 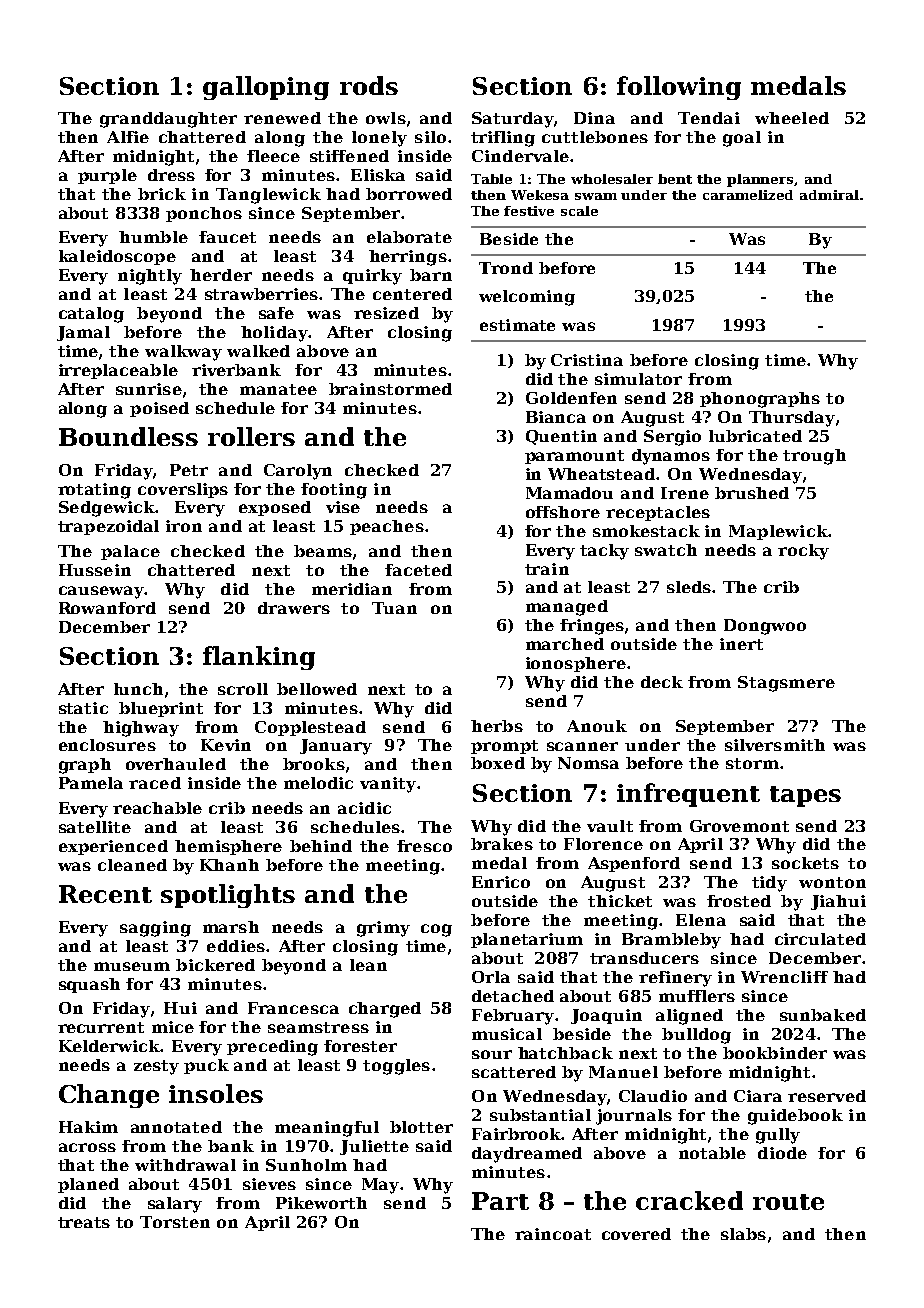 What do you see at coordinates (653, 1096) in the screenshot?
I see `Claudio` at bounding box center [653, 1096].
